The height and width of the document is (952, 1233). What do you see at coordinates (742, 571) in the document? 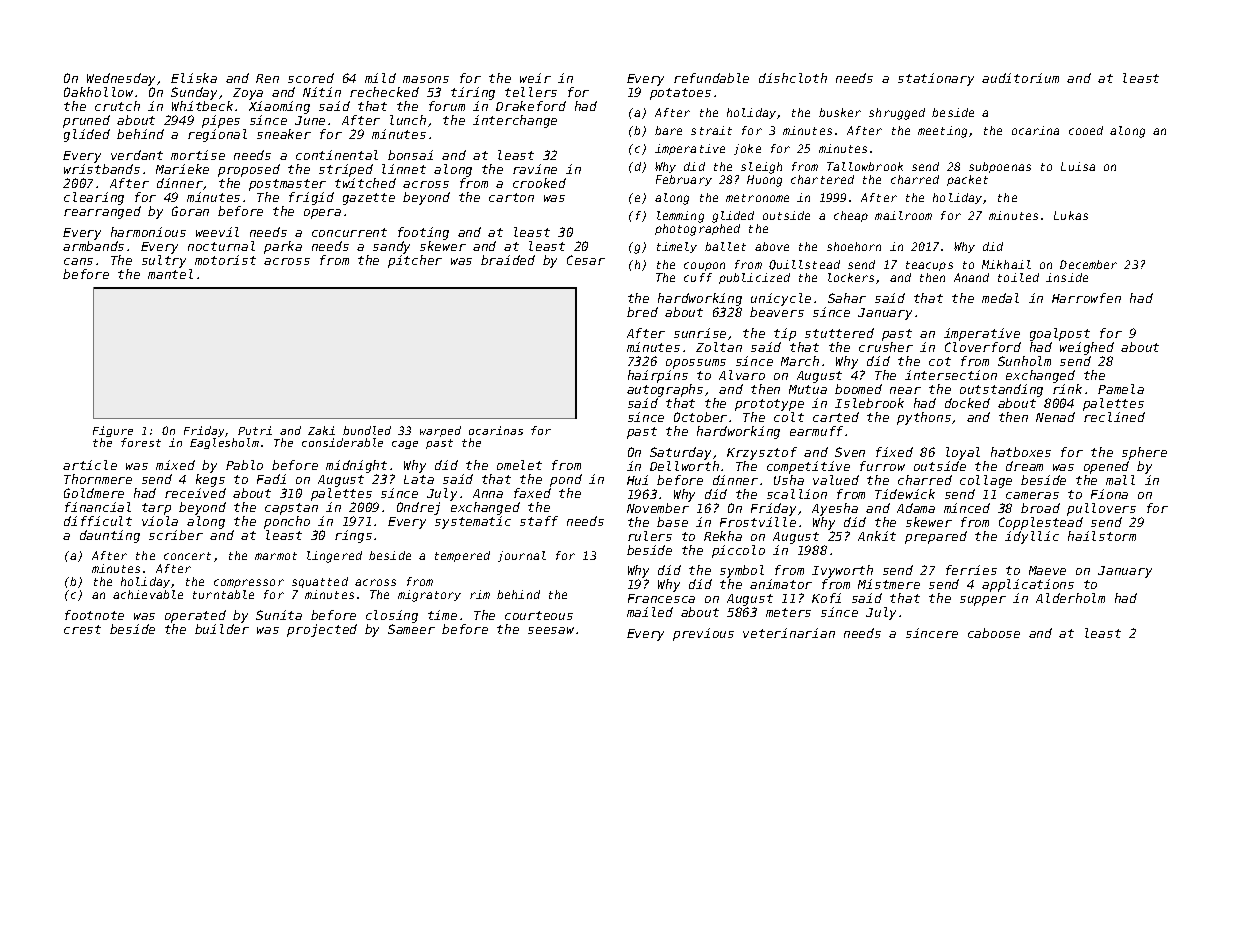
I see `symbol` at bounding box center [742, 571].
